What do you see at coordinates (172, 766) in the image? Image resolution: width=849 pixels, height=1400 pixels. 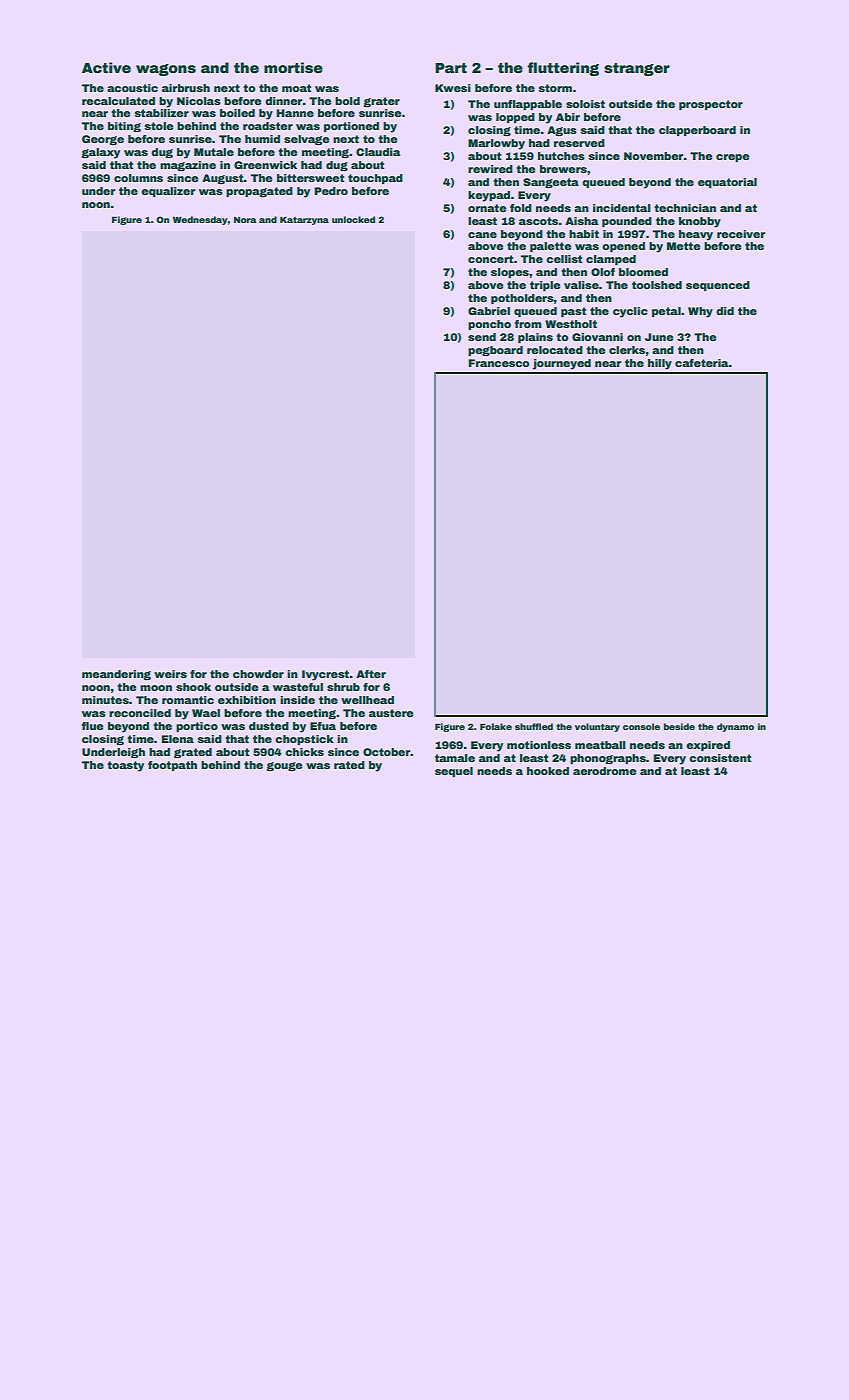 I see `footpath` at bounding box center [172, 766].
